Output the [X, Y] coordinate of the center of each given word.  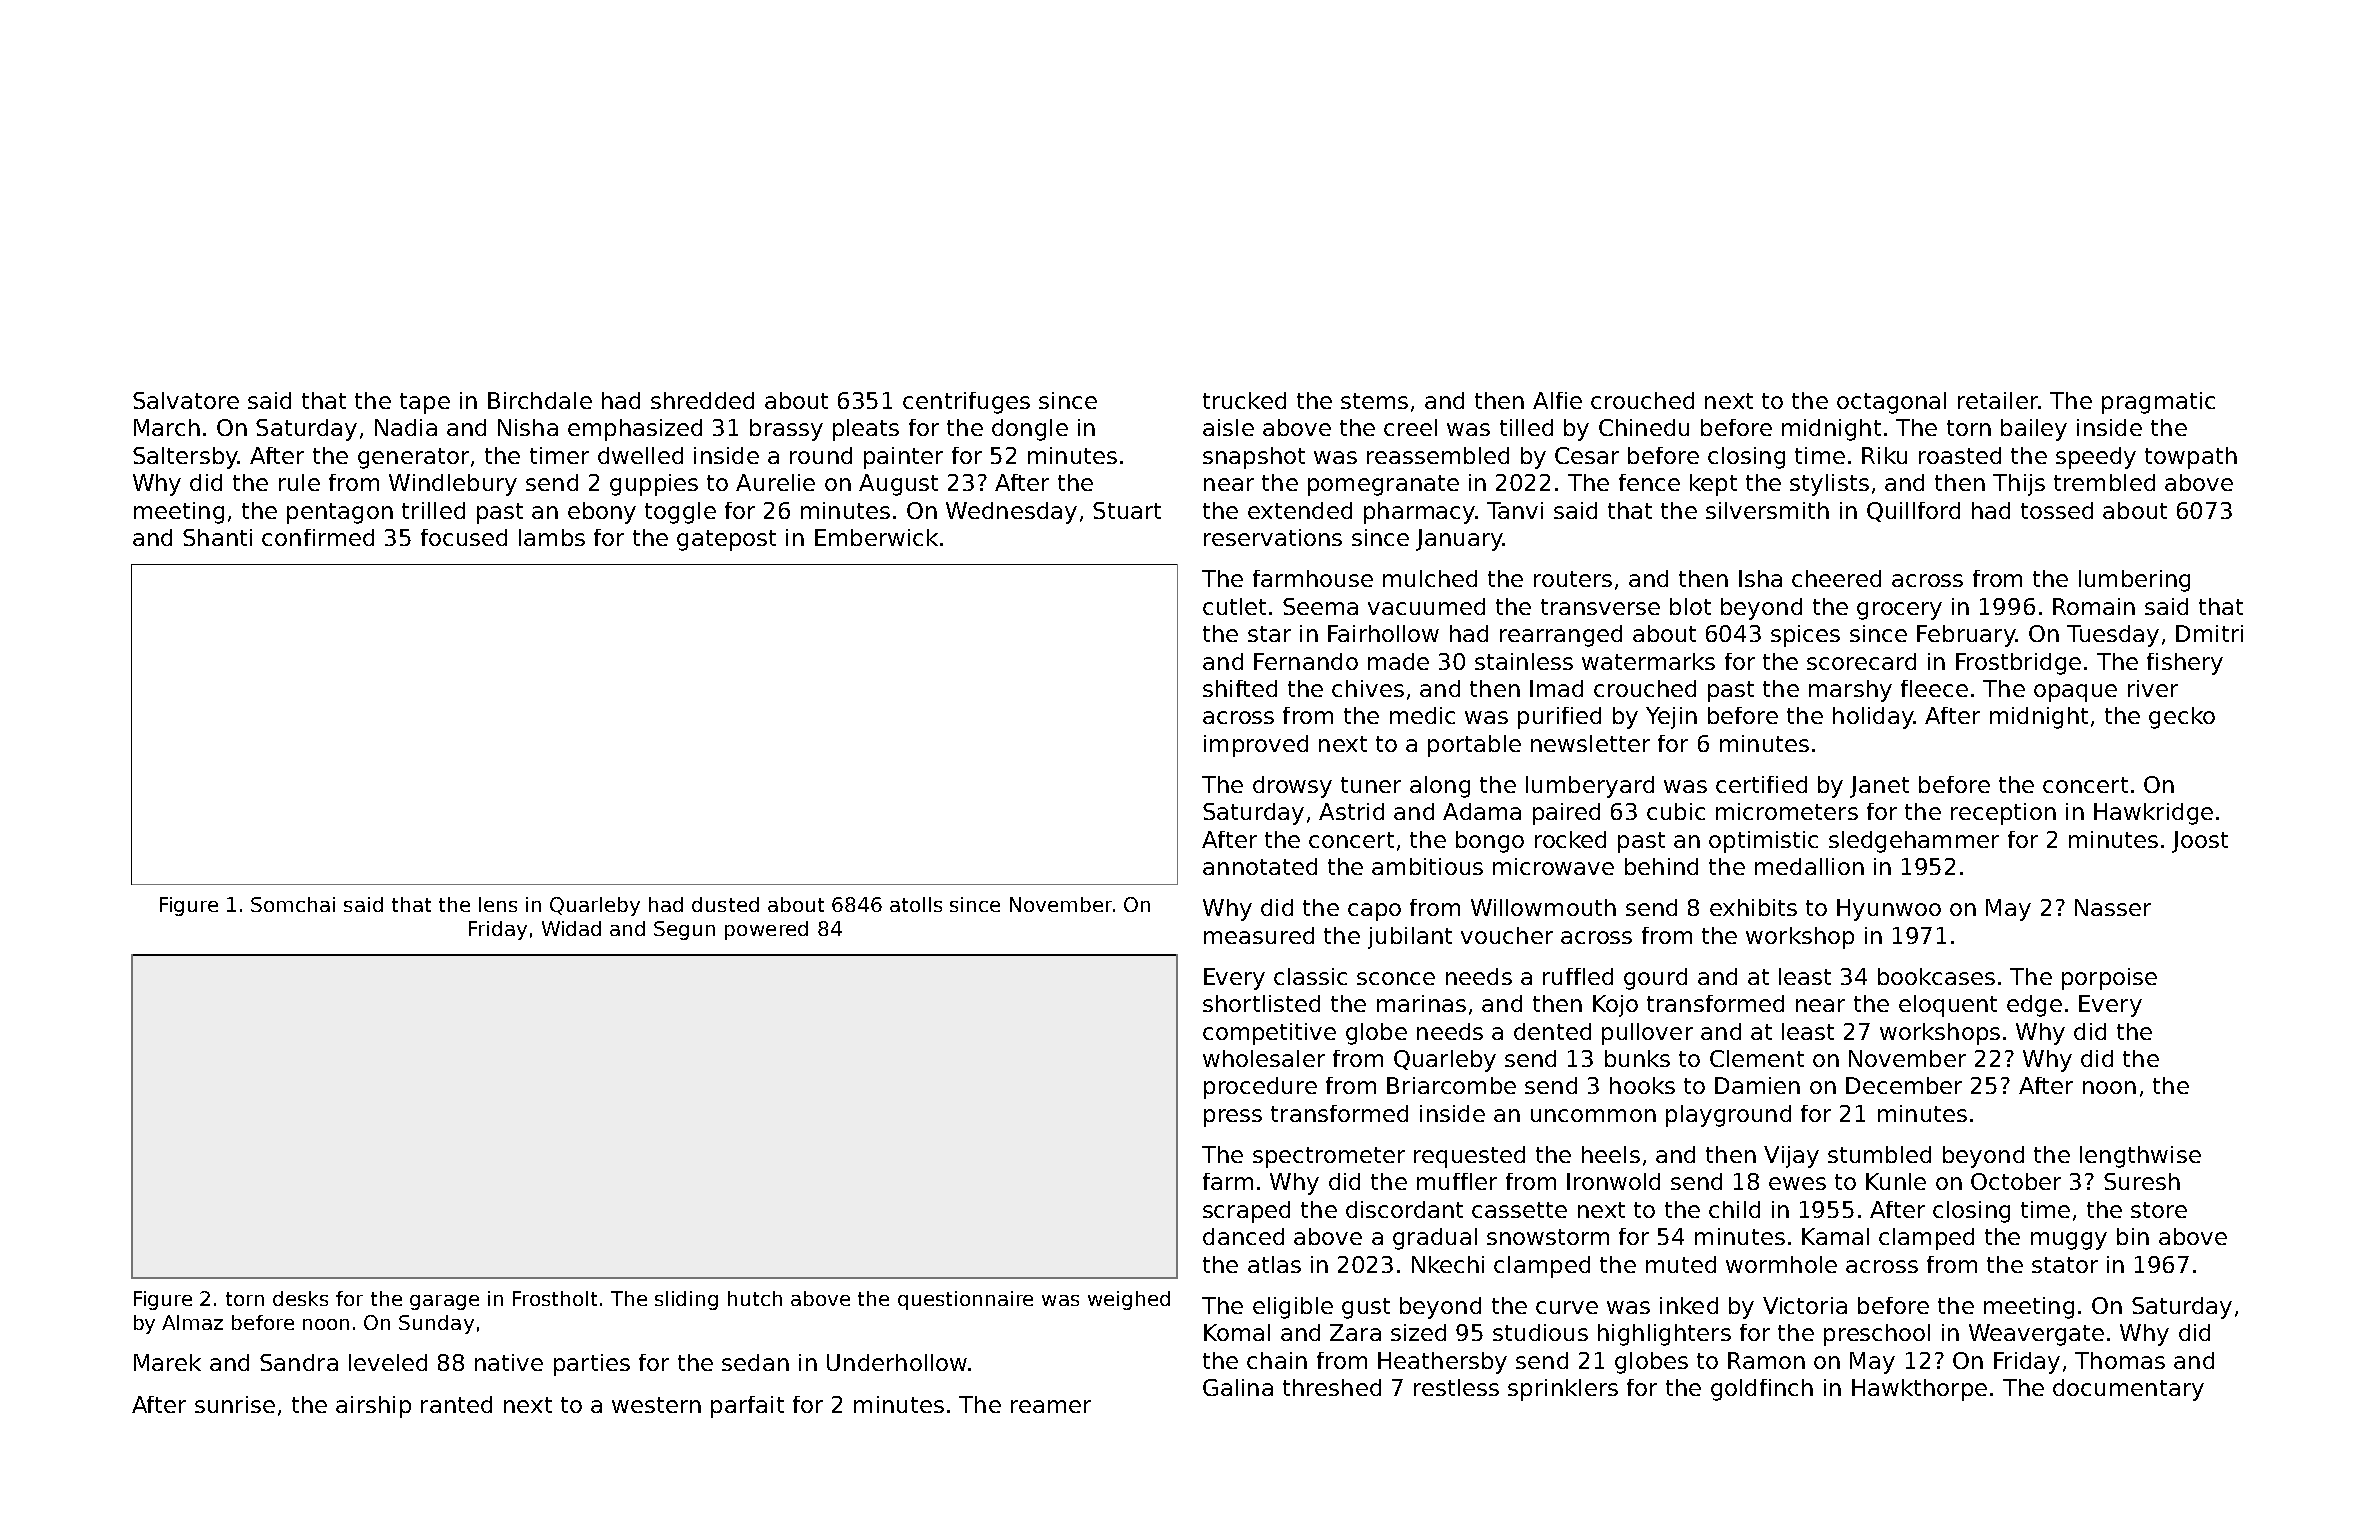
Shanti [217, 537]
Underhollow [897, 1362]
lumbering [2134, 581]
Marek [167, 1362]
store [2159, 1210]
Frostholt [555, 1298]
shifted [1240, 688]
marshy [1850, 691]
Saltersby [185, 458]
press [1233, 1118]
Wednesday [1011, 513]
